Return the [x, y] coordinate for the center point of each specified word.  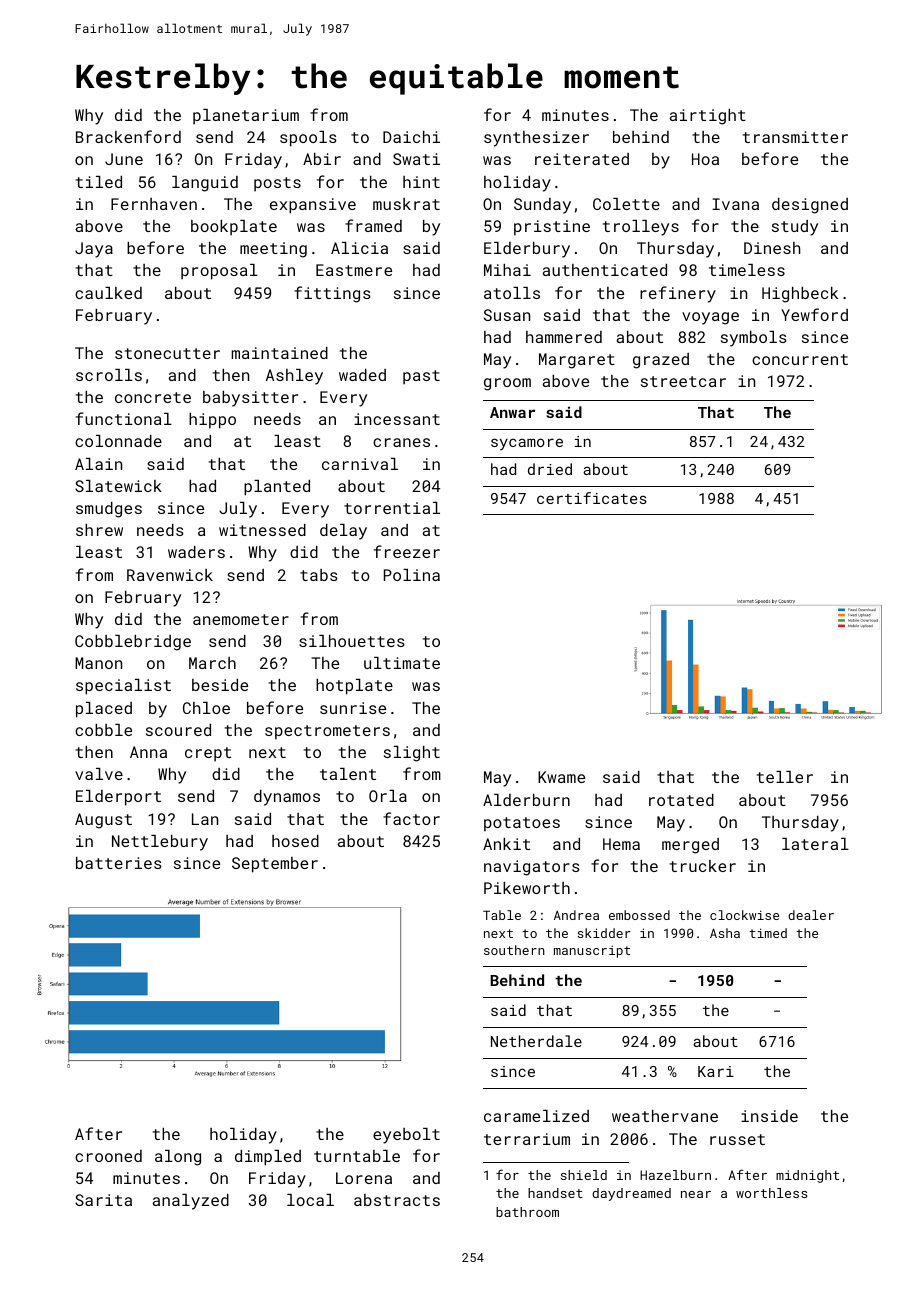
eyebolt [406, 1136]
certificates [592, 498]
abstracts [397, 1200]
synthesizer [536, 139]
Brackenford [128, 136]
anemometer [241, 619]
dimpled [268, 1158]
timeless [747, 270]
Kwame [561, 777]
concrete [153, 397]
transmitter [795, 137]
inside [769, 1116]
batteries [119, 863]
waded [362, 375]
